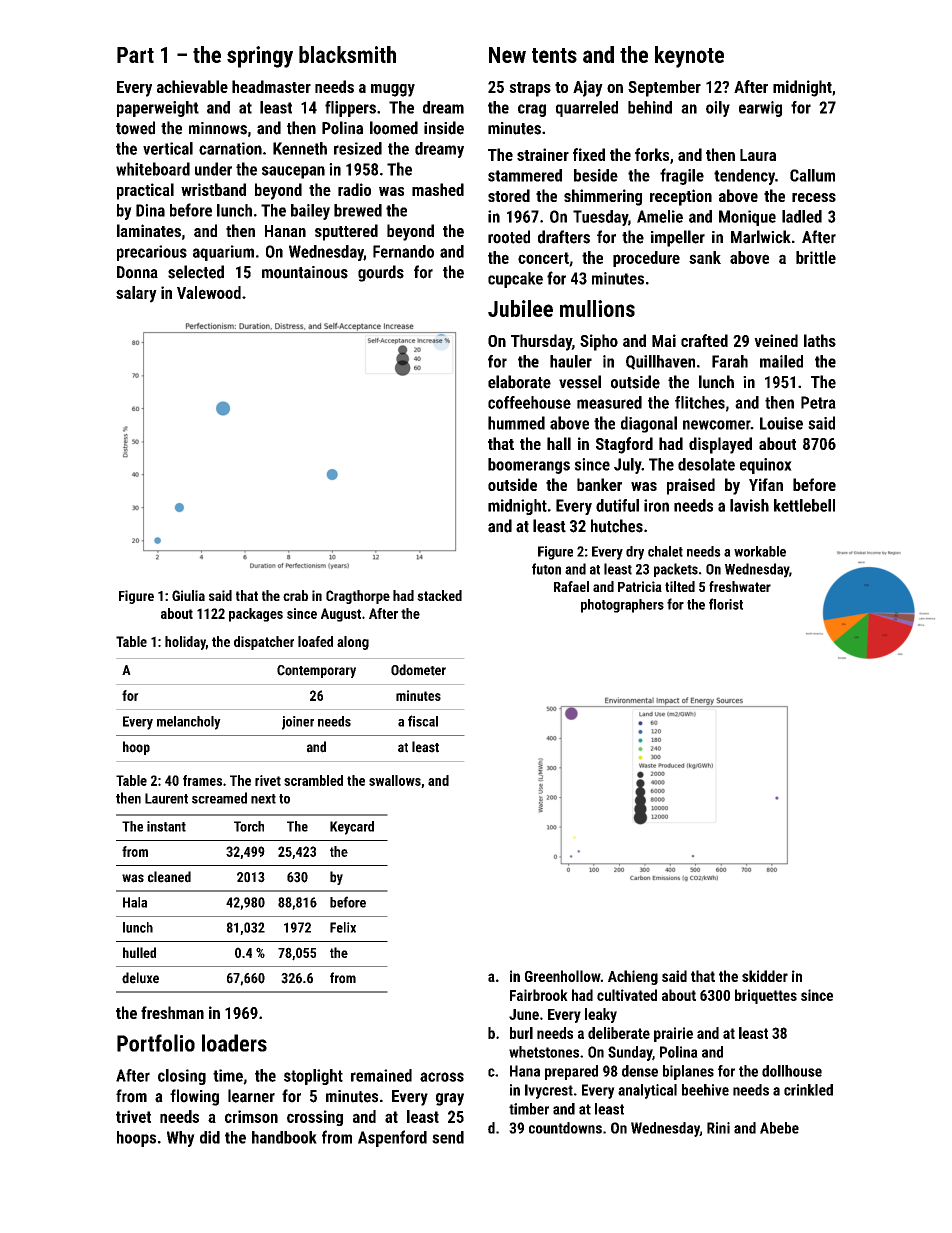 Image resolution: width=952 pixels, height=1233 pixels. Describe the element at coordinates (820, 340) in the screenshot. I see `laths` at that location.
